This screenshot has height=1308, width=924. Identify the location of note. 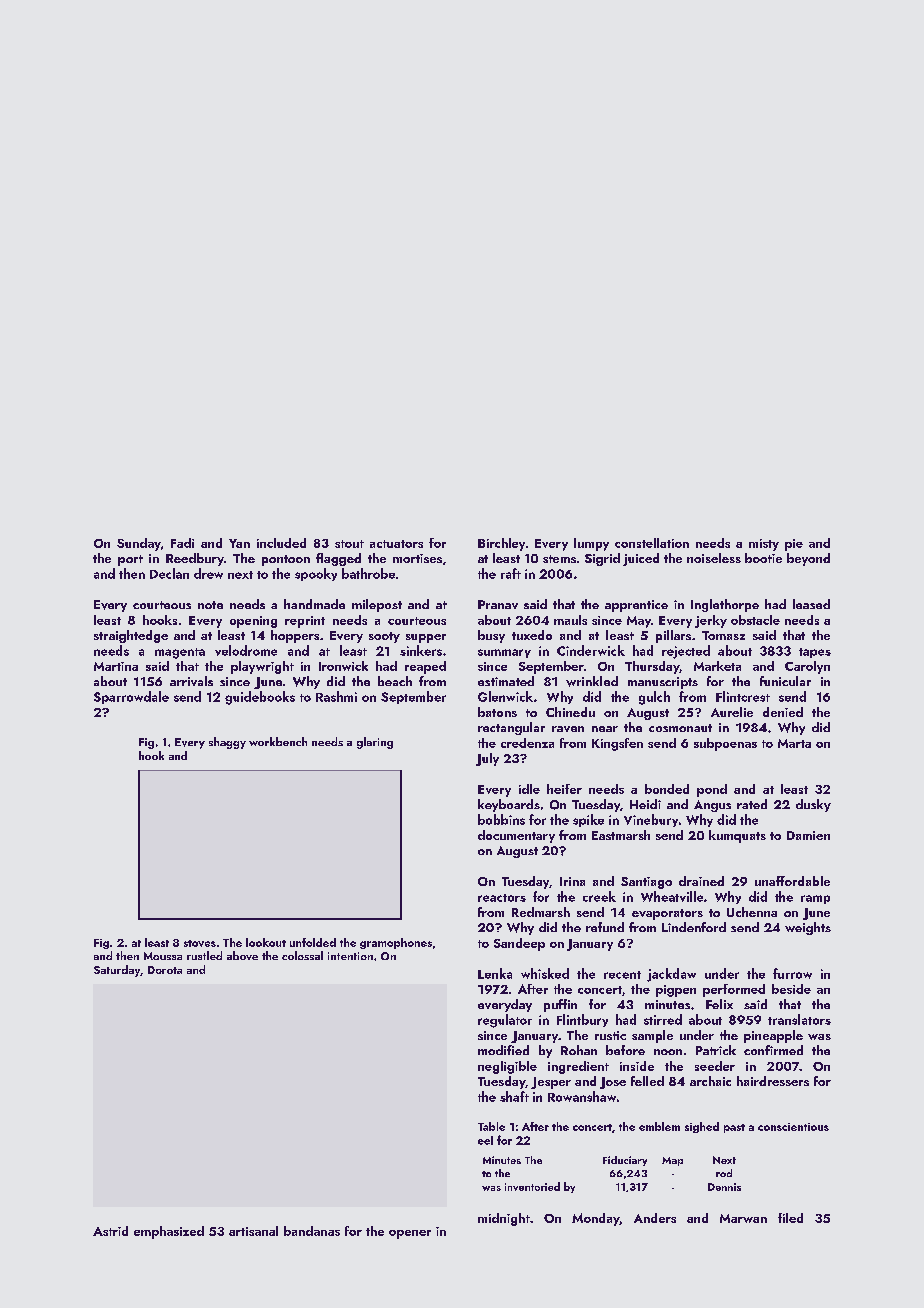
(210, 605).
